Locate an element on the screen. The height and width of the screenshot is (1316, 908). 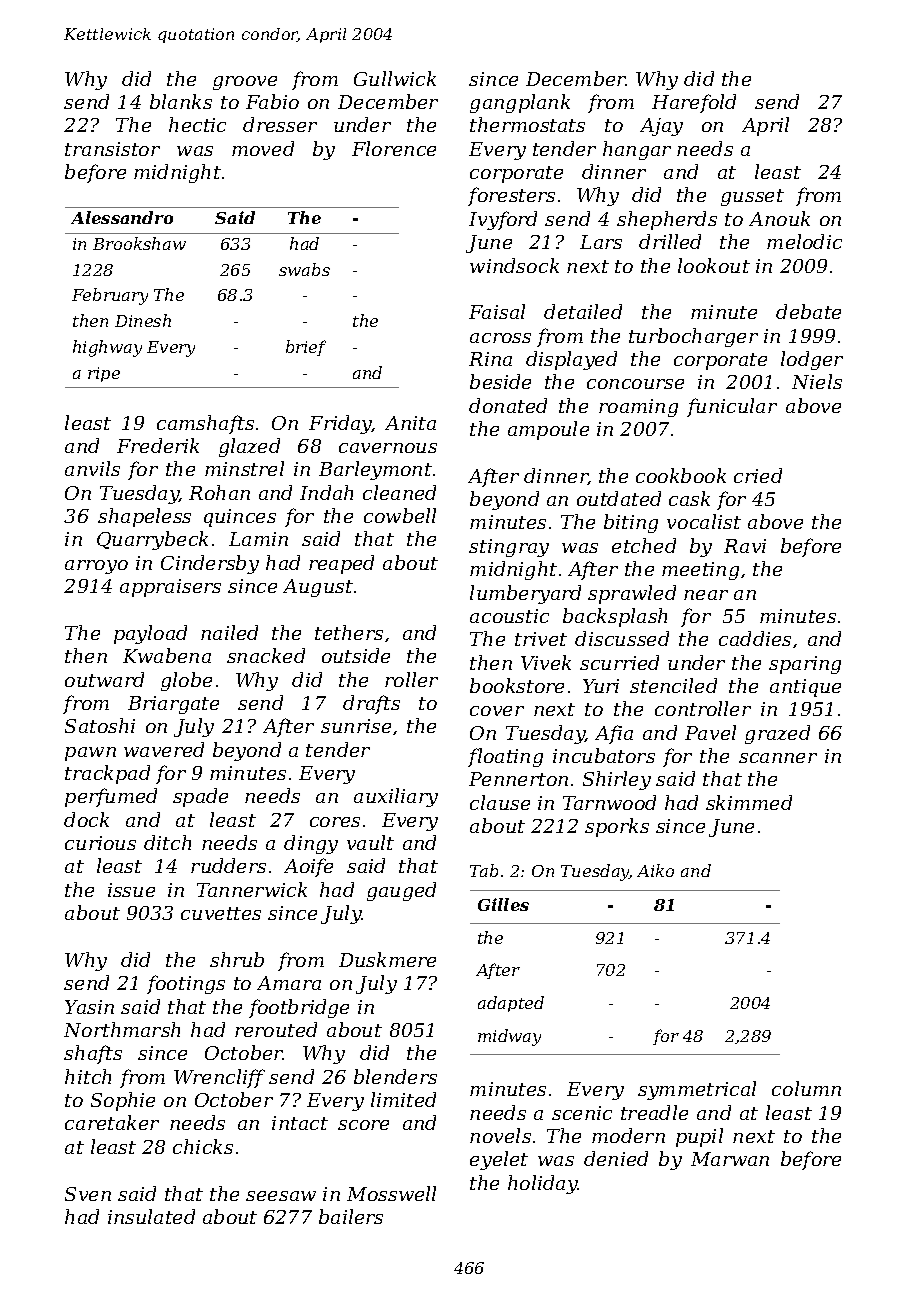
Dinesh is located at coordinates (143, 320).
